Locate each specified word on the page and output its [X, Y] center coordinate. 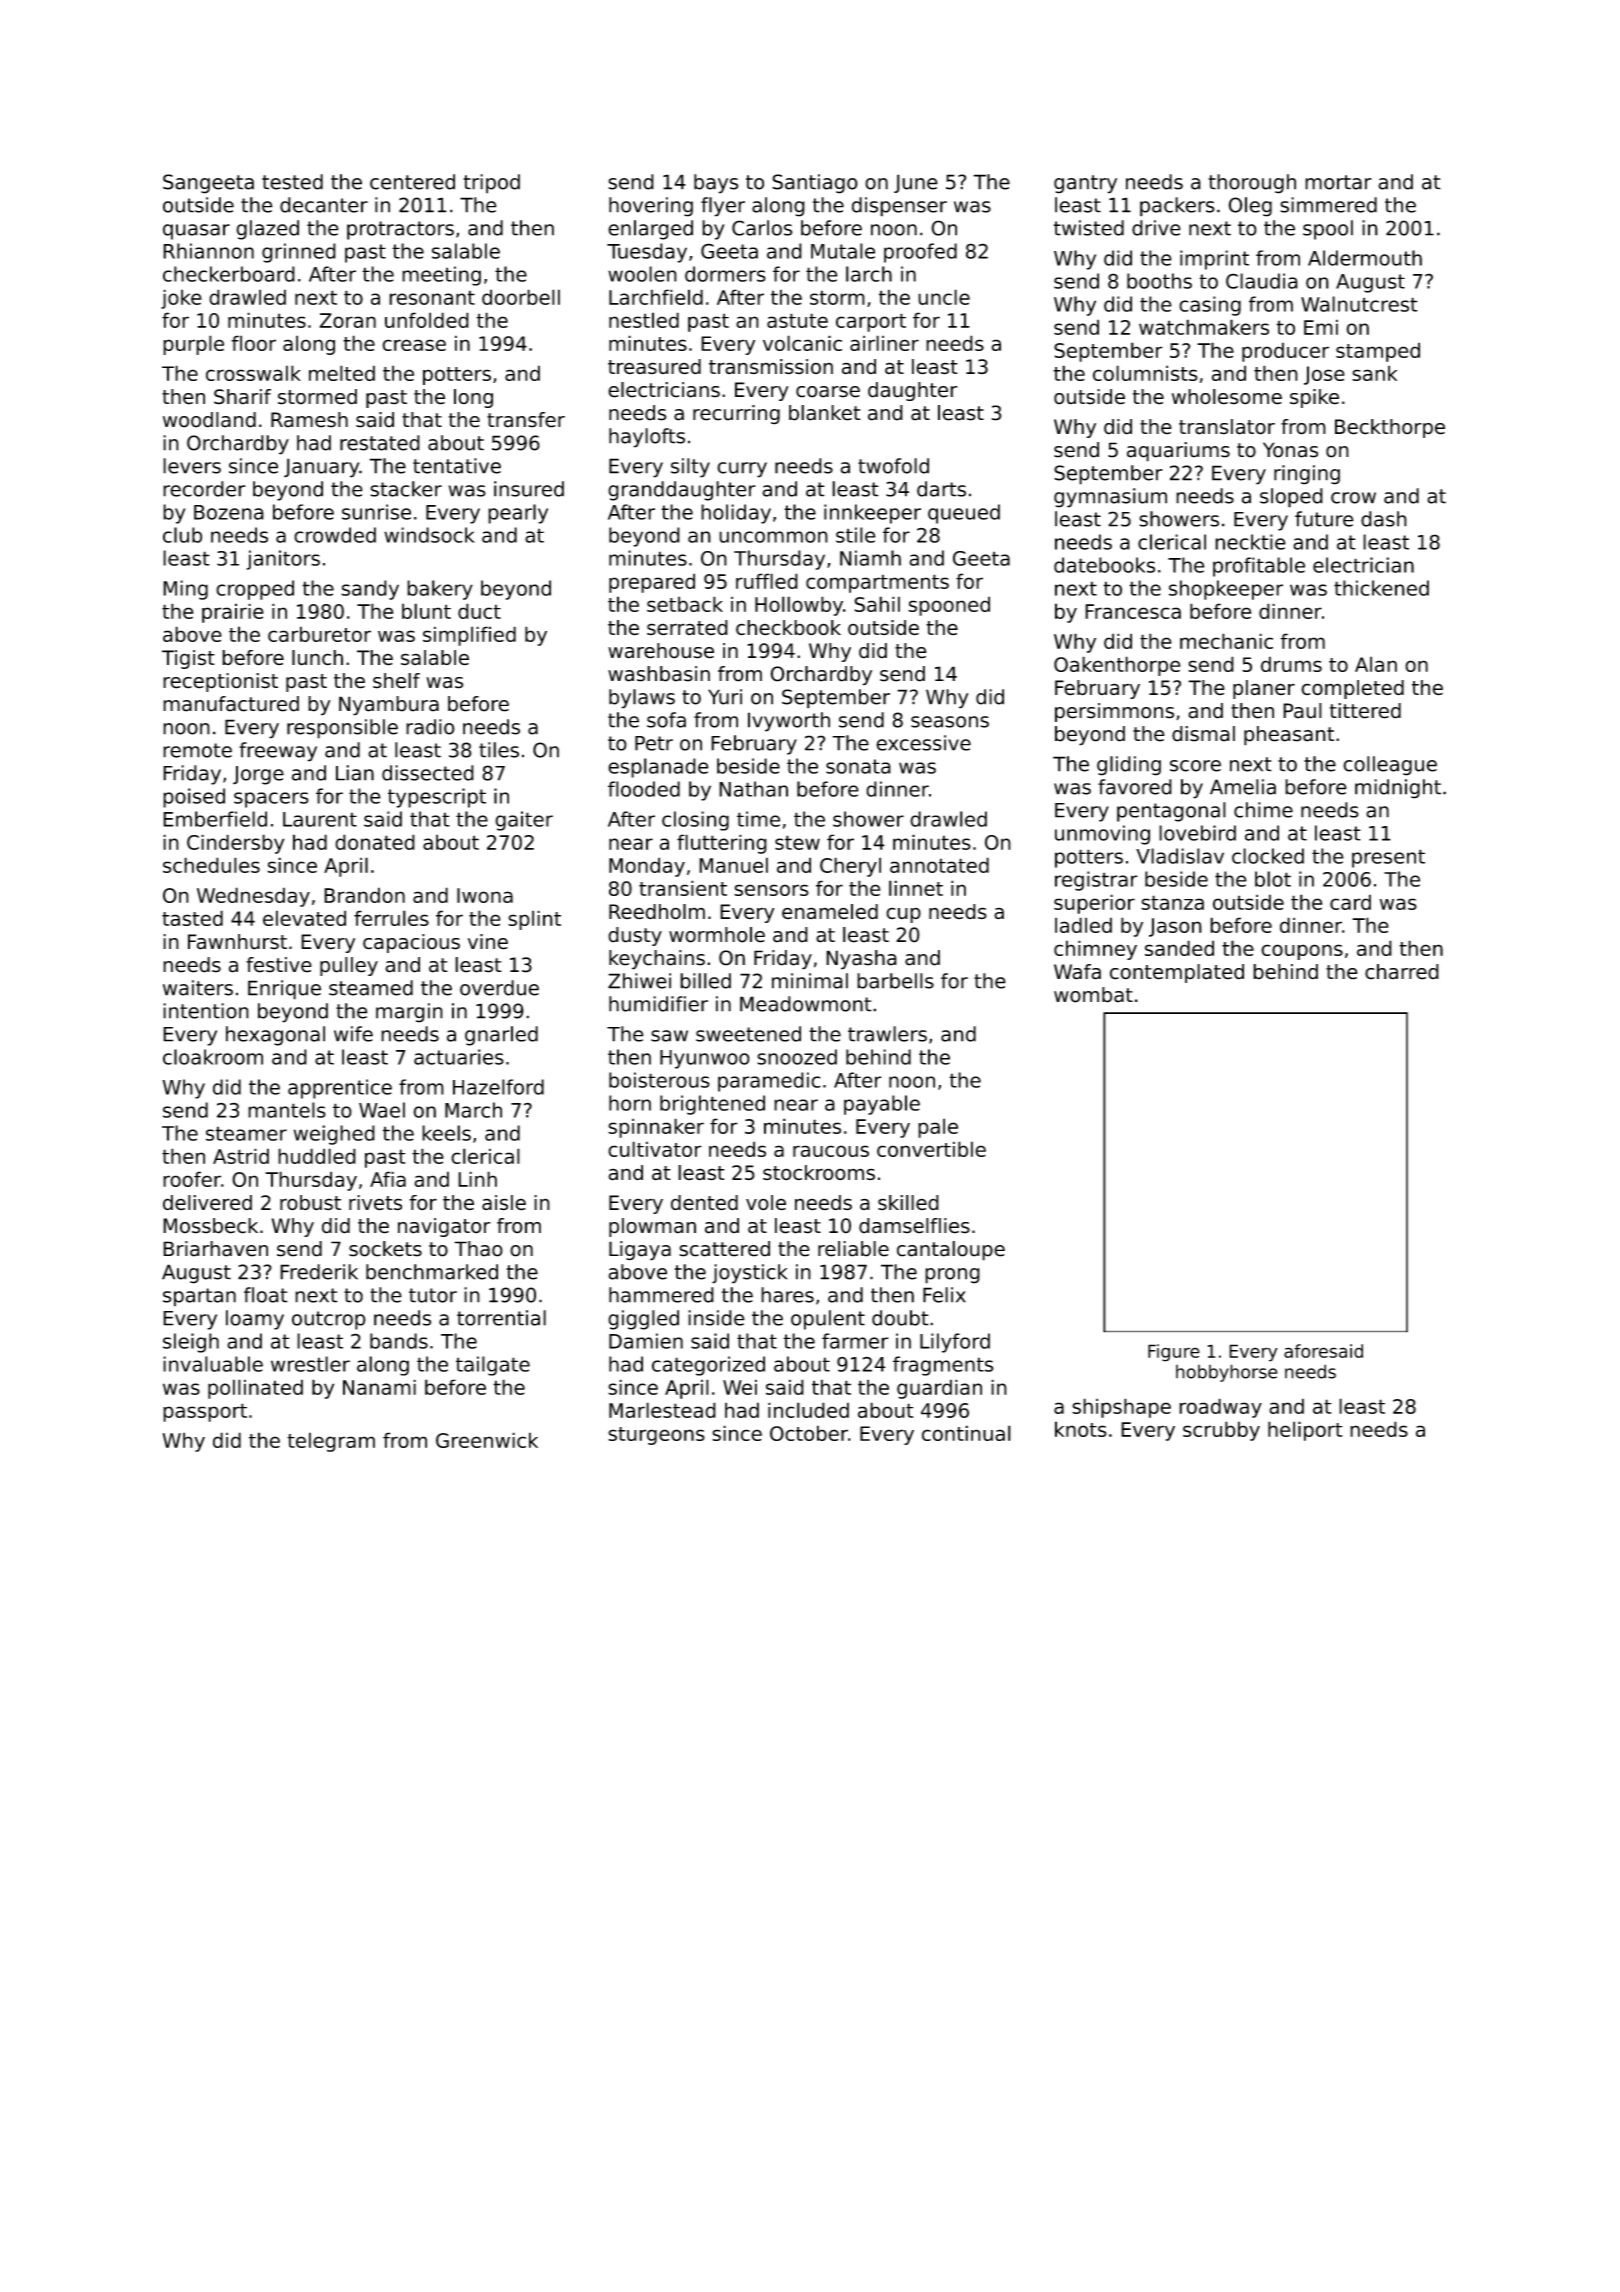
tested [292, 182]
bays [716, 184]
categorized [708, 1366]
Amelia [1243, 787]
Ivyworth [789, 722]
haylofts [647, 438]
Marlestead [662, 1410]
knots [1081, 1429]
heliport [1305, 1431]
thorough [1252, 184]
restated [380, 443]
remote [197, 750]
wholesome [1227, 397]
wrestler [310, 1364]
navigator [444, 1227]
